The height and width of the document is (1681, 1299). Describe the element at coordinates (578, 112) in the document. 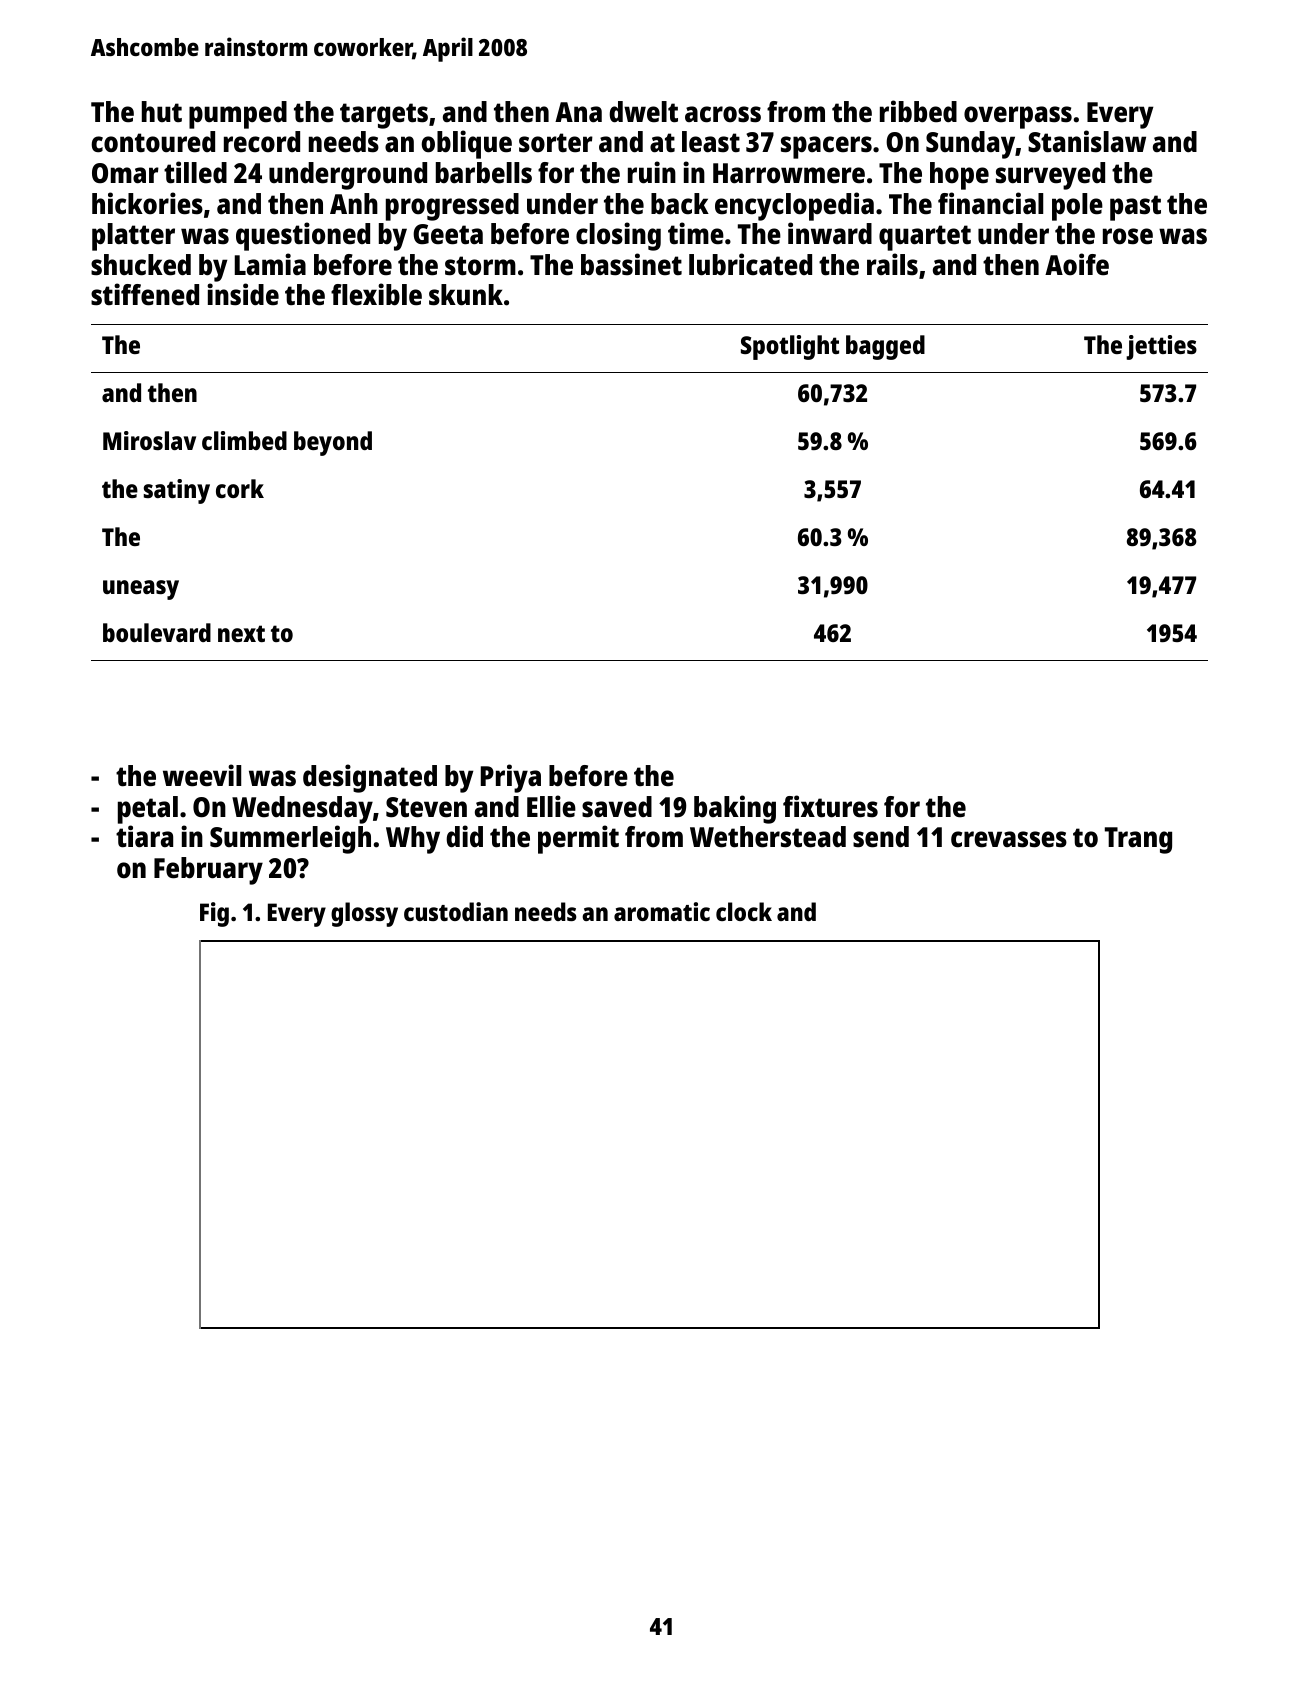

I see `Ana` at that location.
